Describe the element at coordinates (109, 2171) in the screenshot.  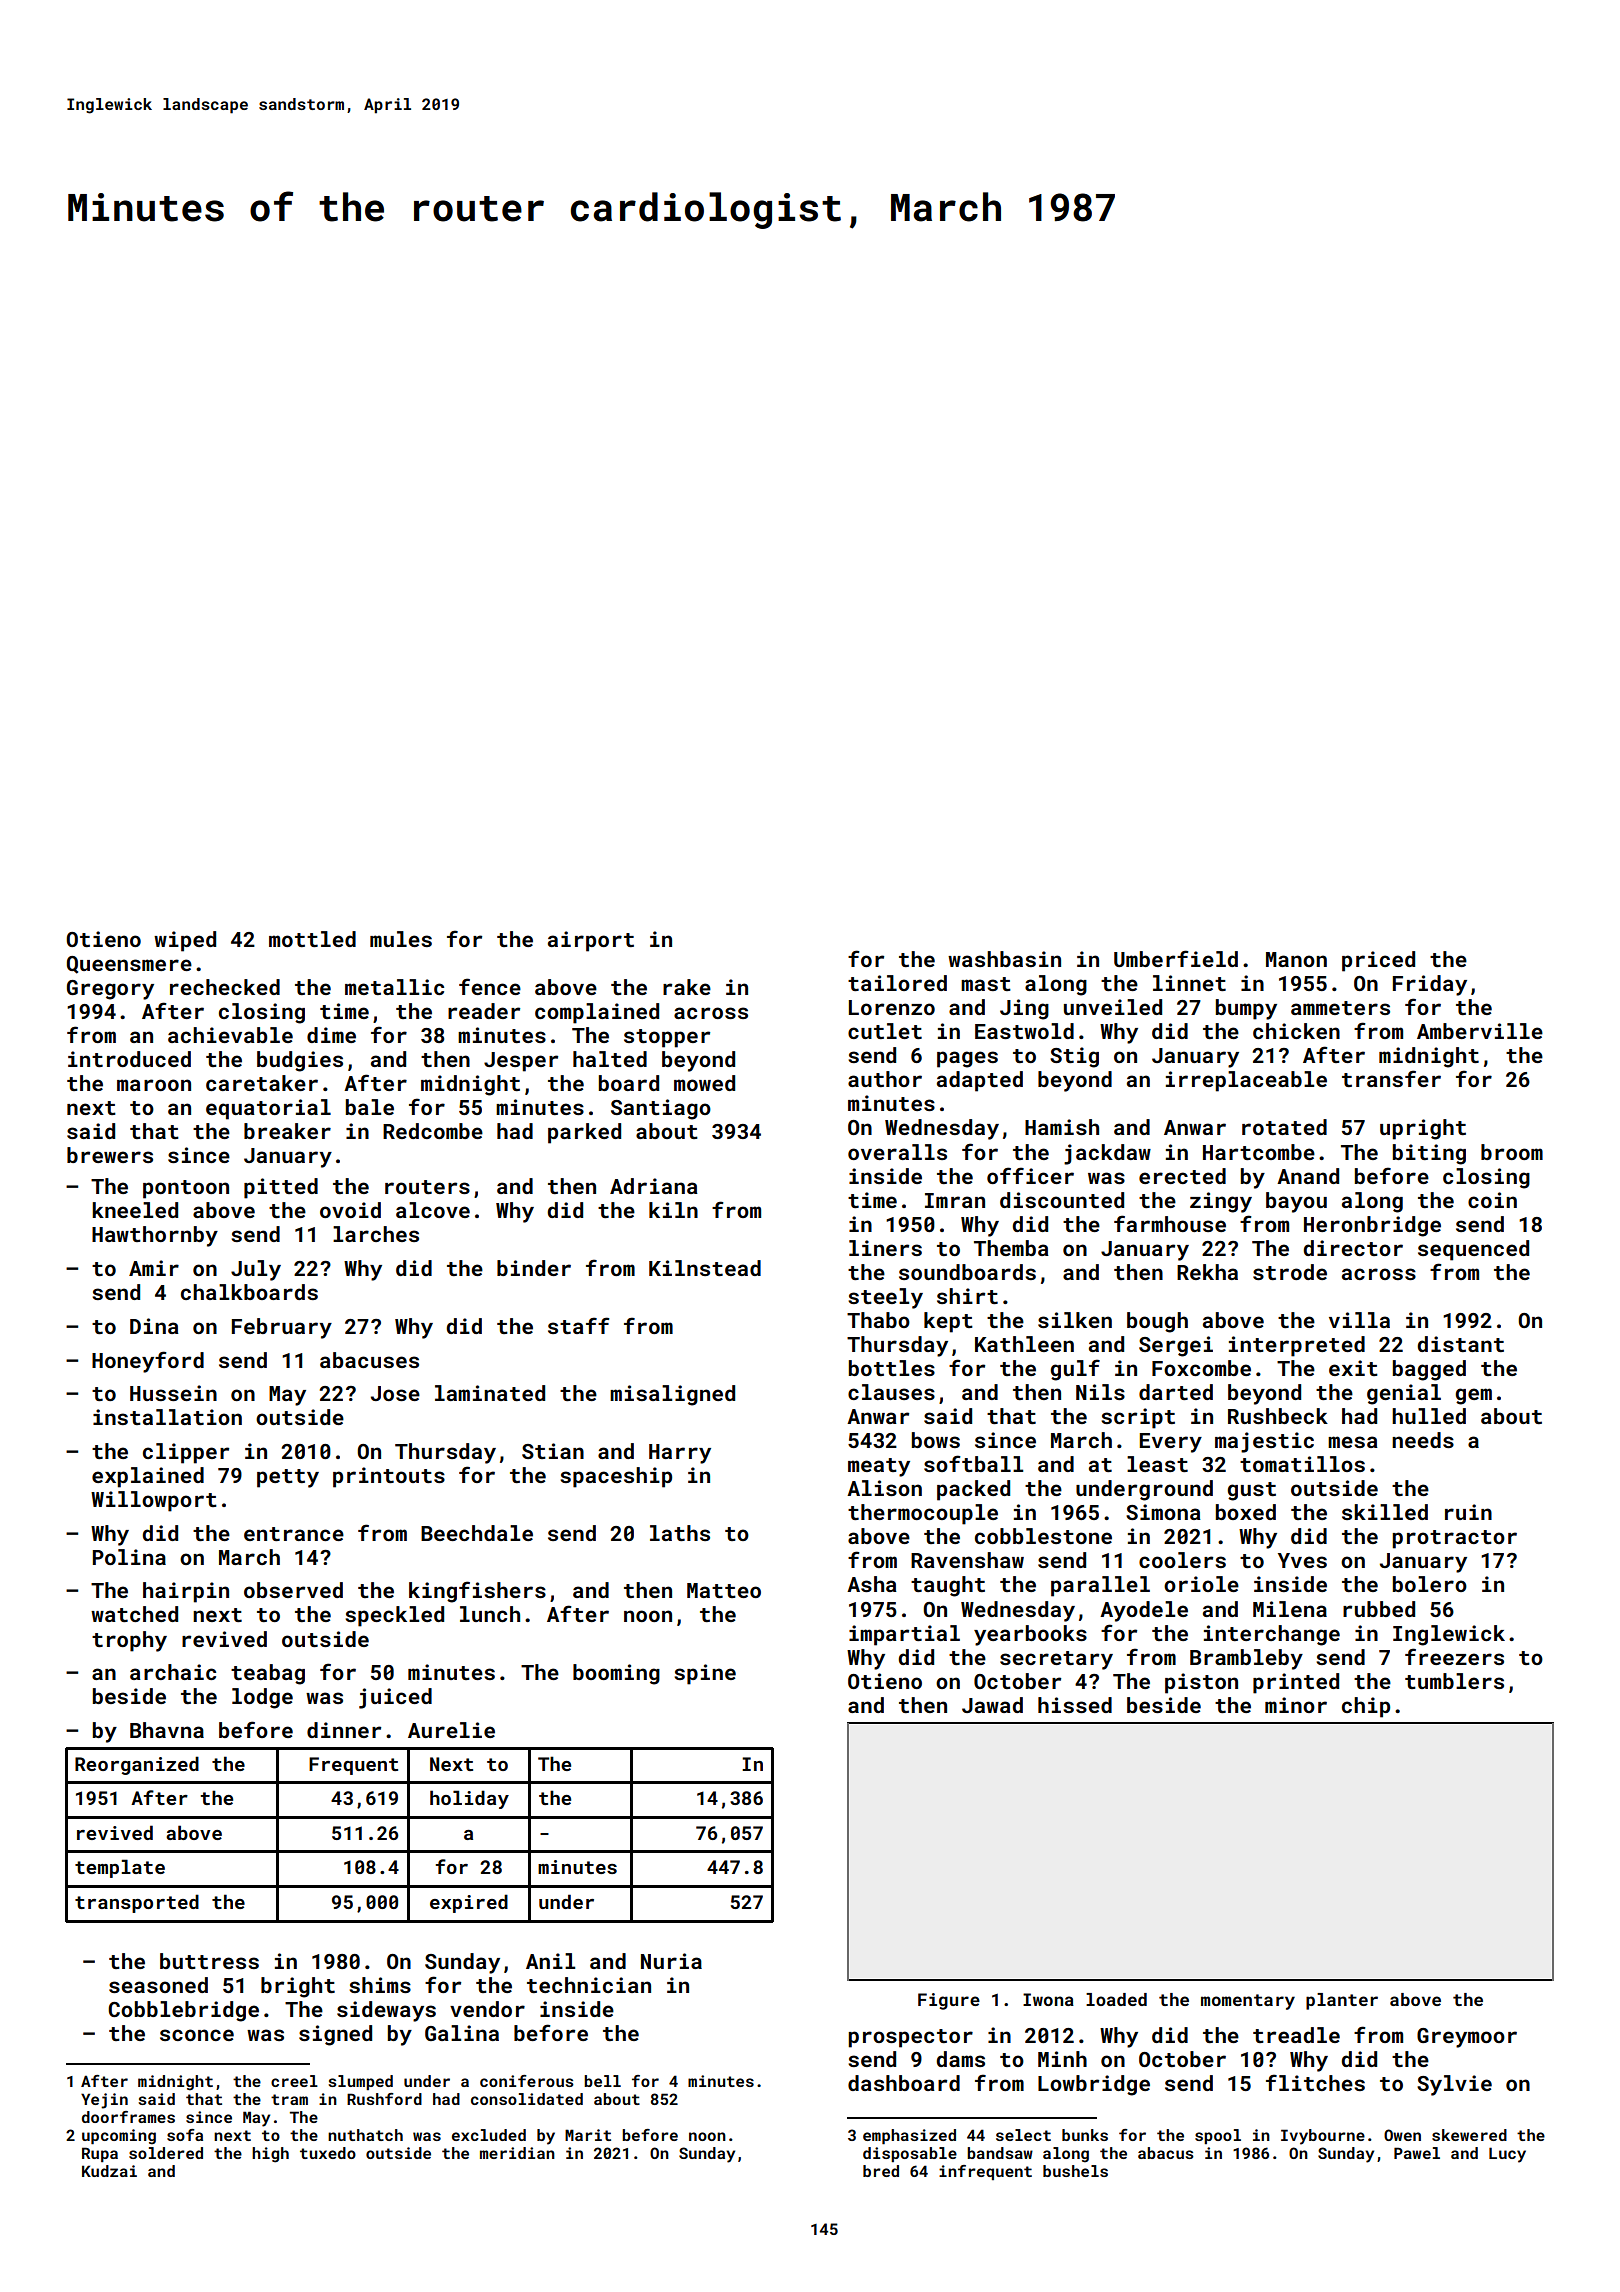
I see `Kudzai` at that location.
